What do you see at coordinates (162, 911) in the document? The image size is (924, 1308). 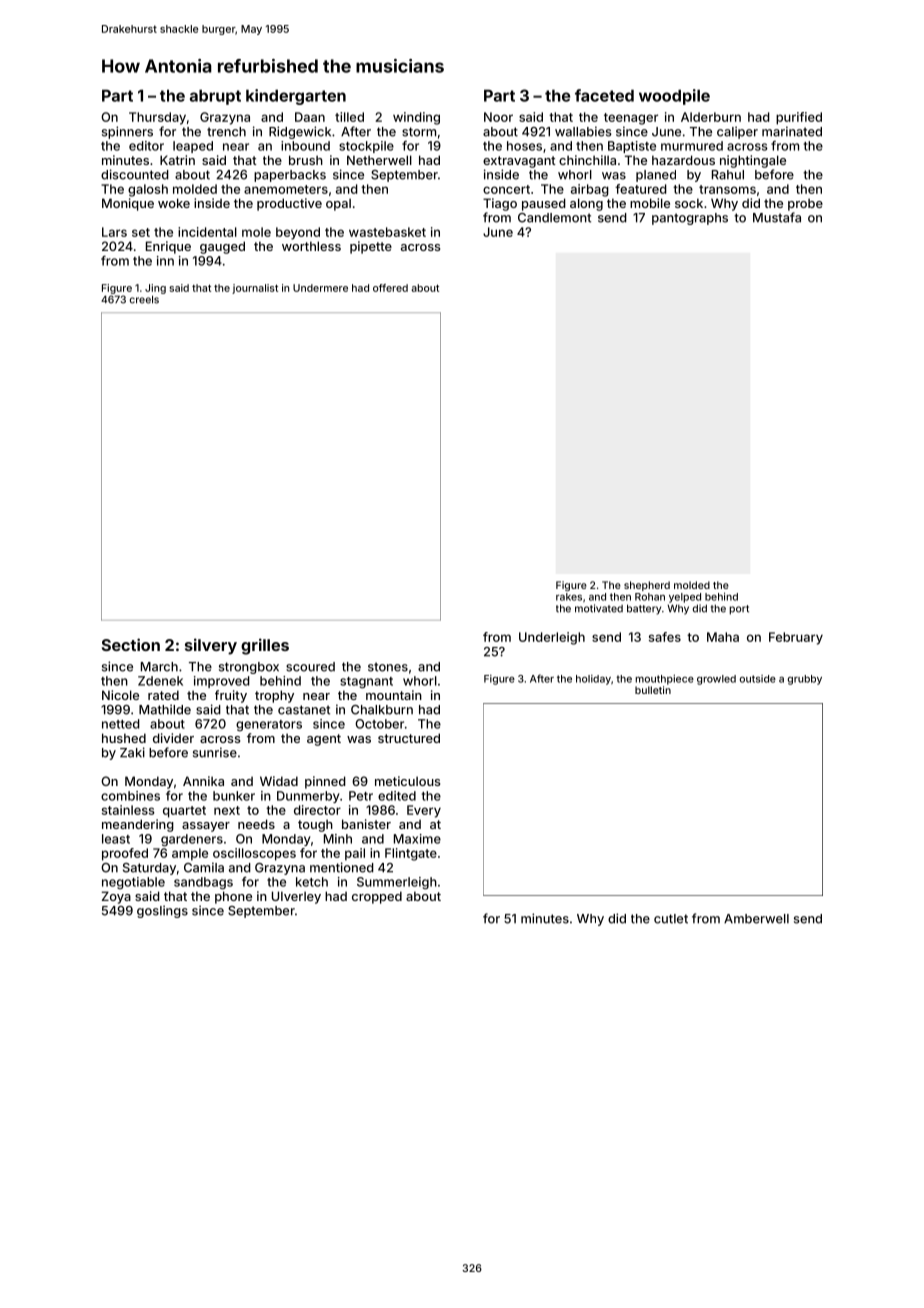 I see `goslings` at bounding box center [162, 911].
